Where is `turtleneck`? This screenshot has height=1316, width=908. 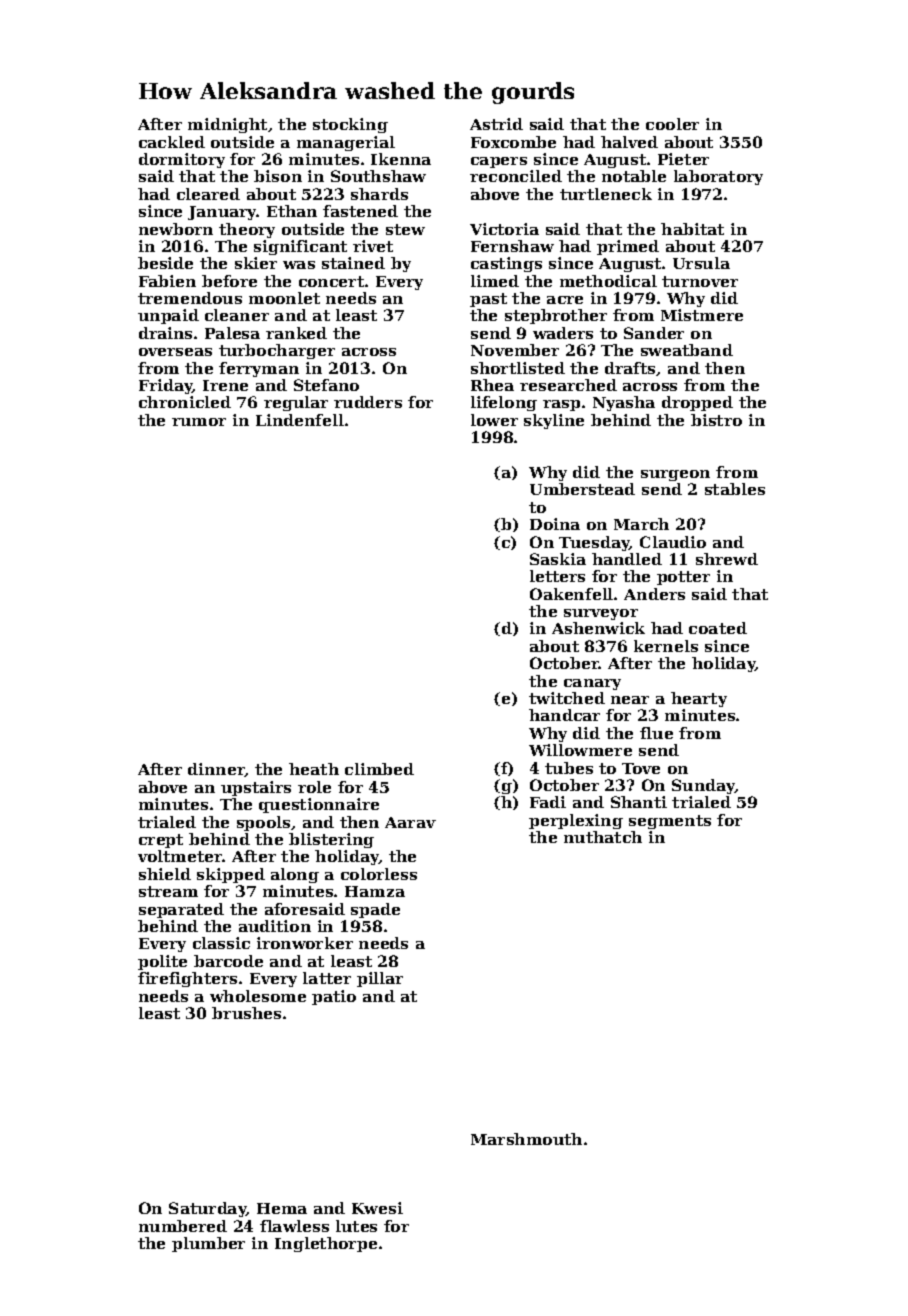 turtleneck is located at coordinates (606, 194).
